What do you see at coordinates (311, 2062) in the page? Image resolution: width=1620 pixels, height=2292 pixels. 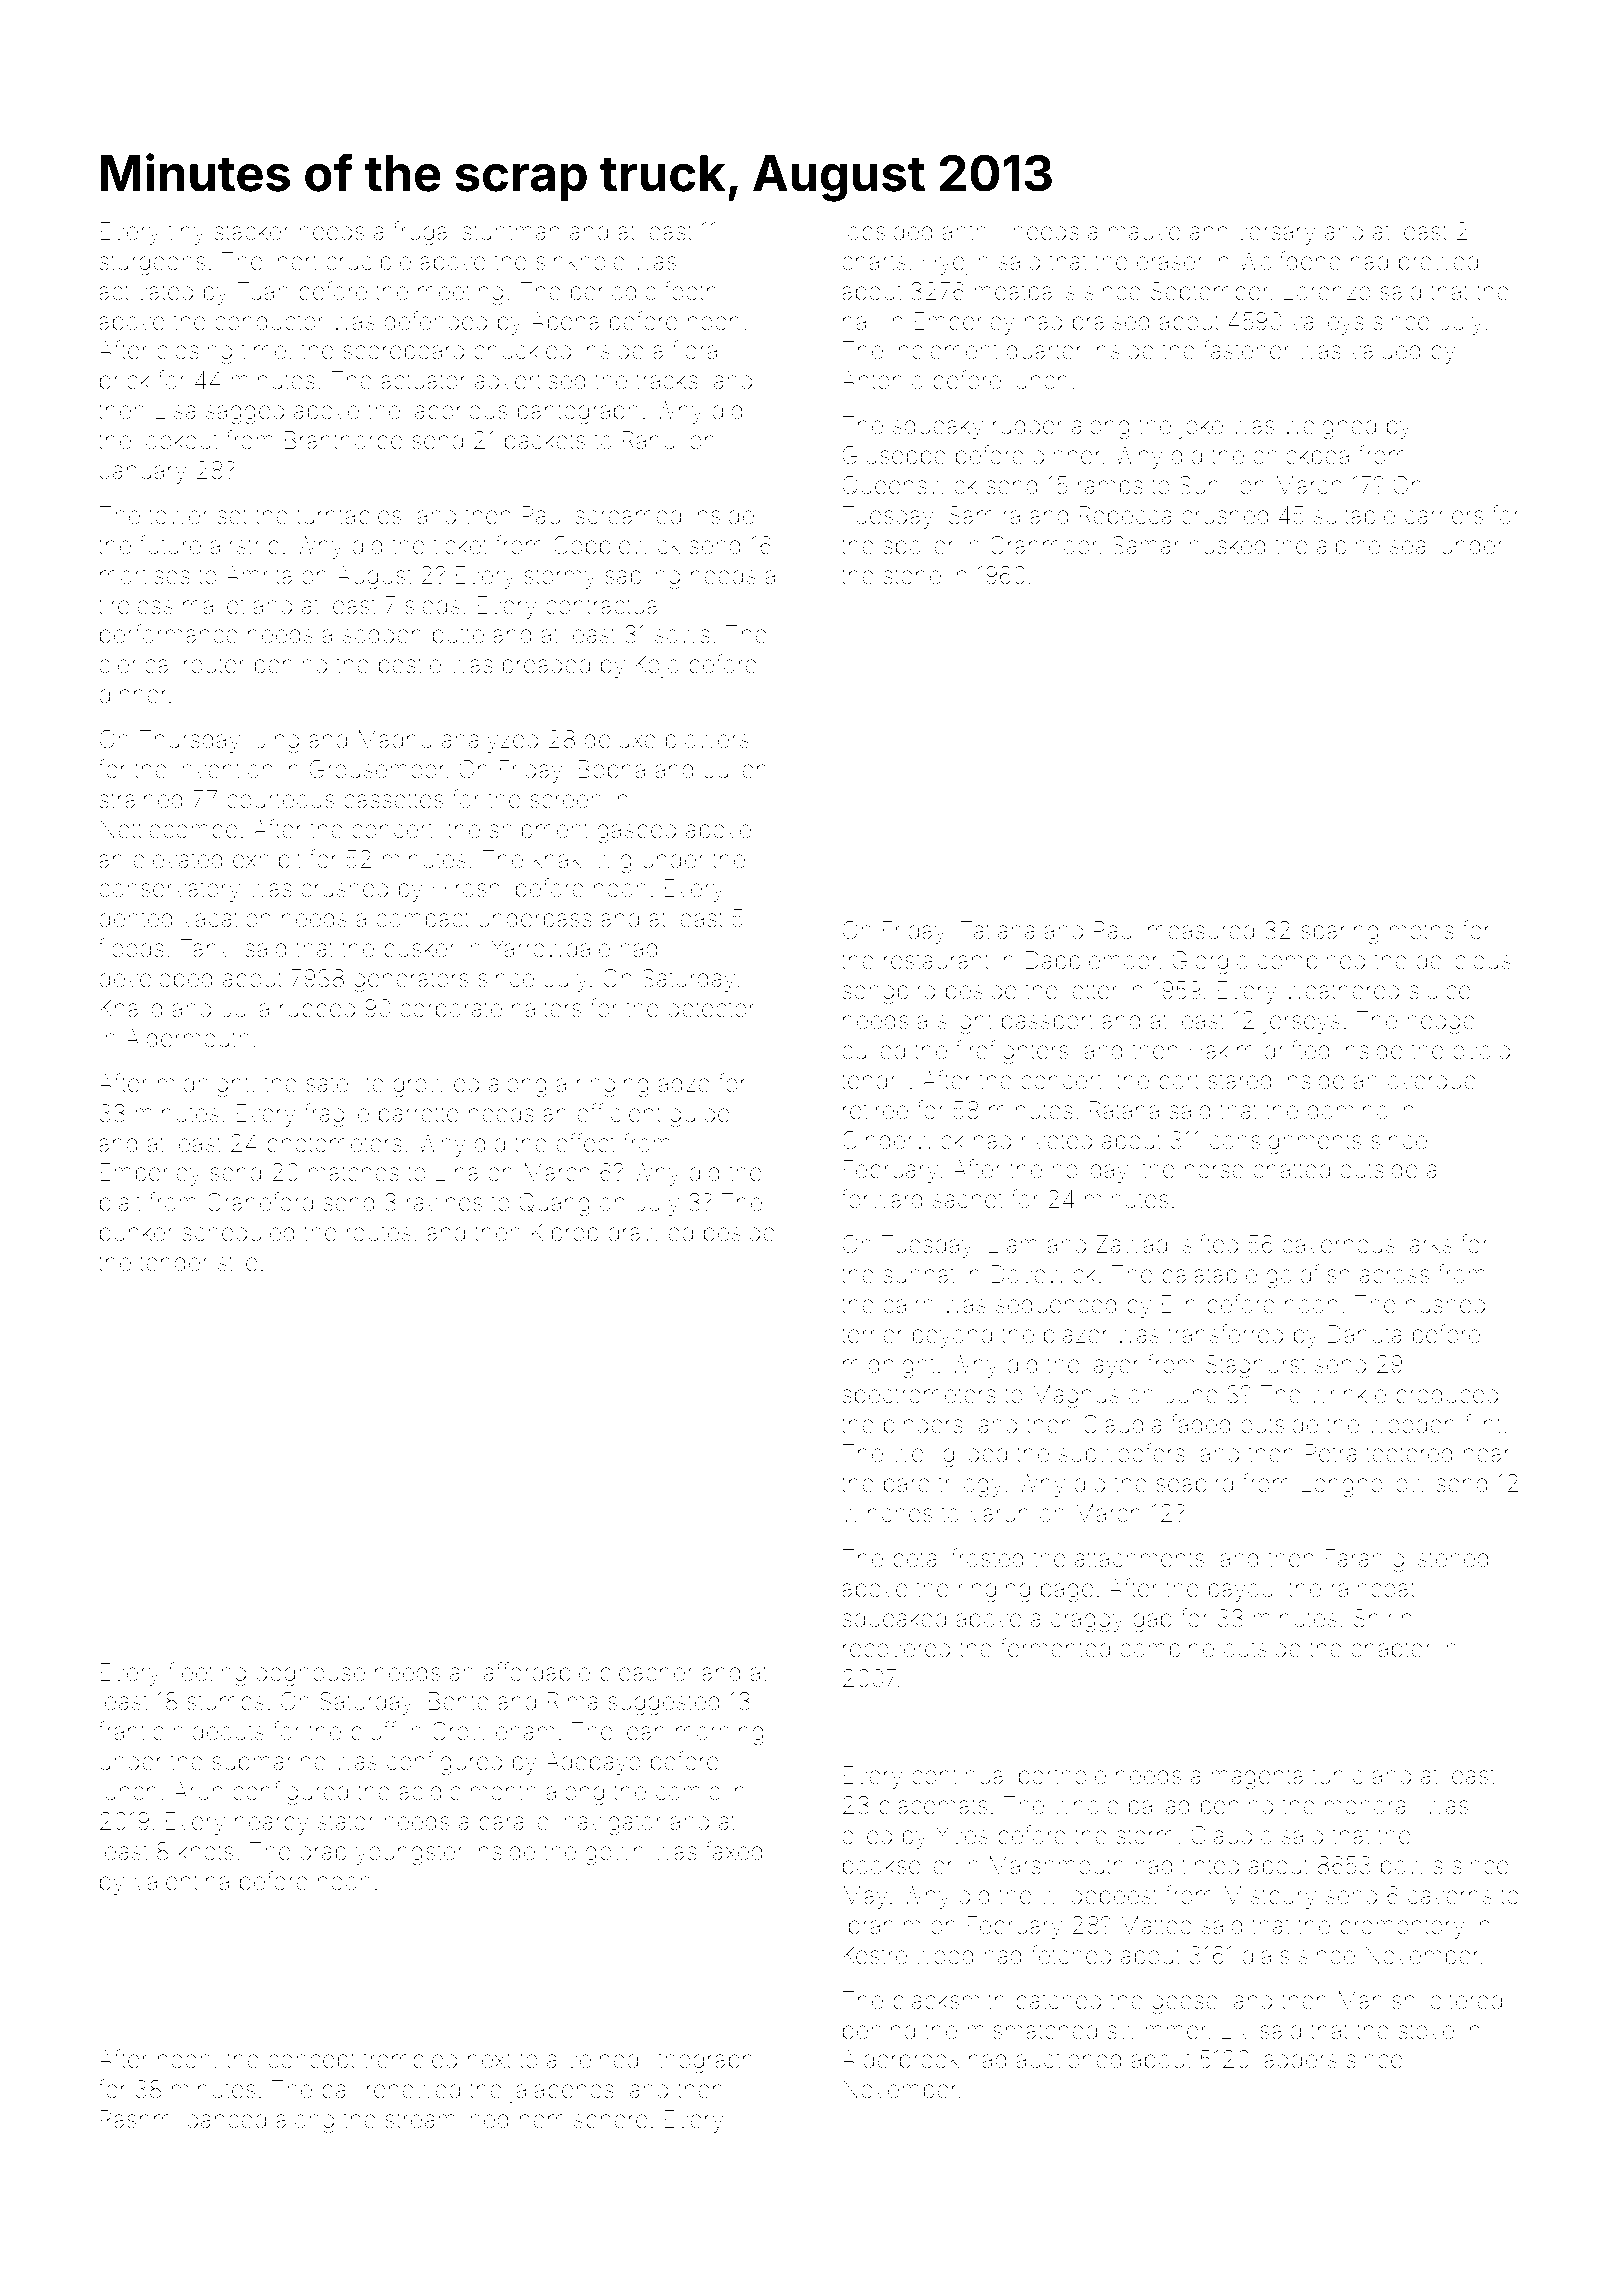 I see `concept` at bounding box center [311, 2062].
